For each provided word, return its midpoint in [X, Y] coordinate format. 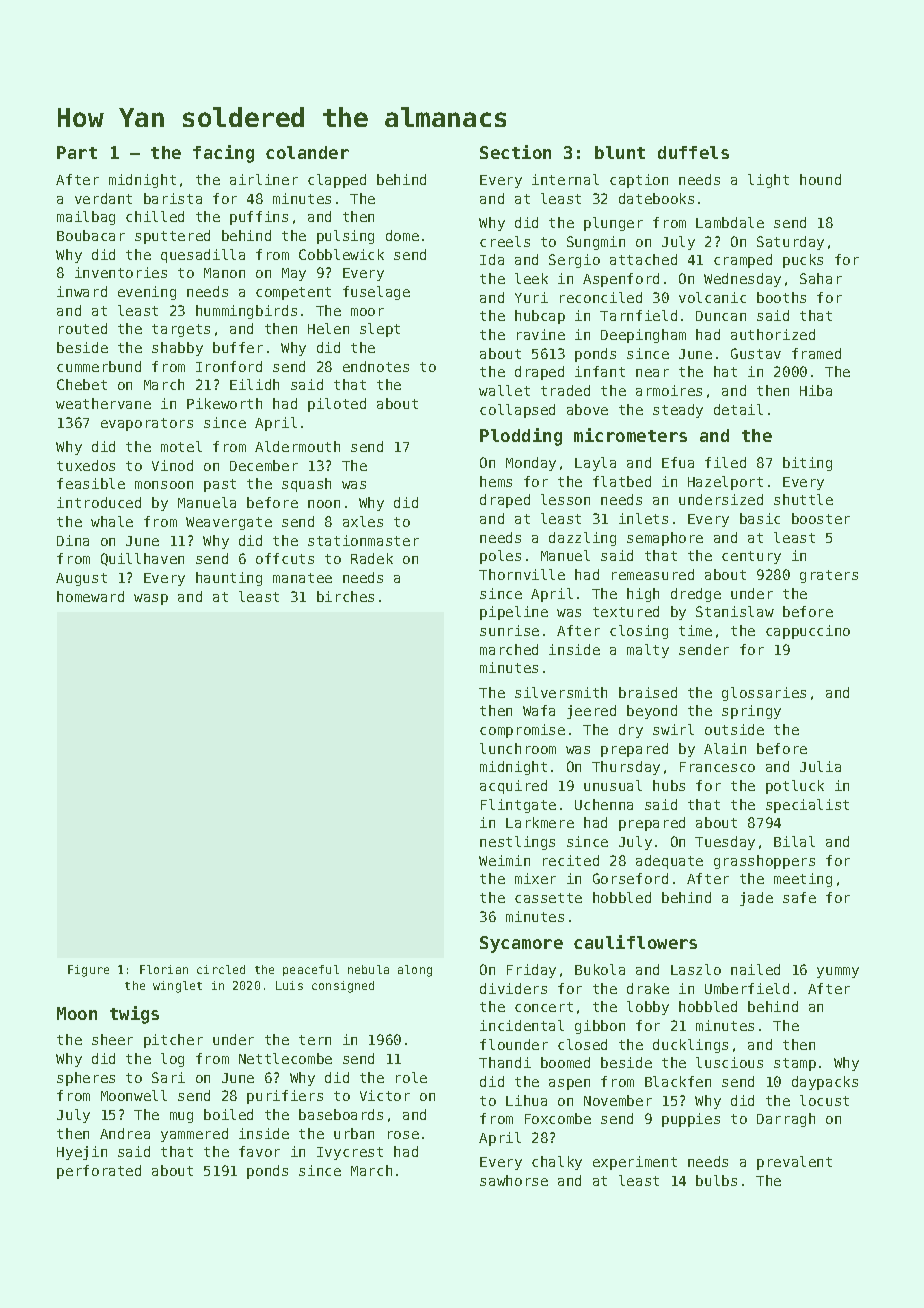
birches [345, 596]
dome [402, 235]
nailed [755, 969]
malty [648, 651]
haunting [229, 579]
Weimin [504, 860]
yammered [194, 1135]
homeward [90, 596]
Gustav [756, 353]
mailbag [86, 218]
